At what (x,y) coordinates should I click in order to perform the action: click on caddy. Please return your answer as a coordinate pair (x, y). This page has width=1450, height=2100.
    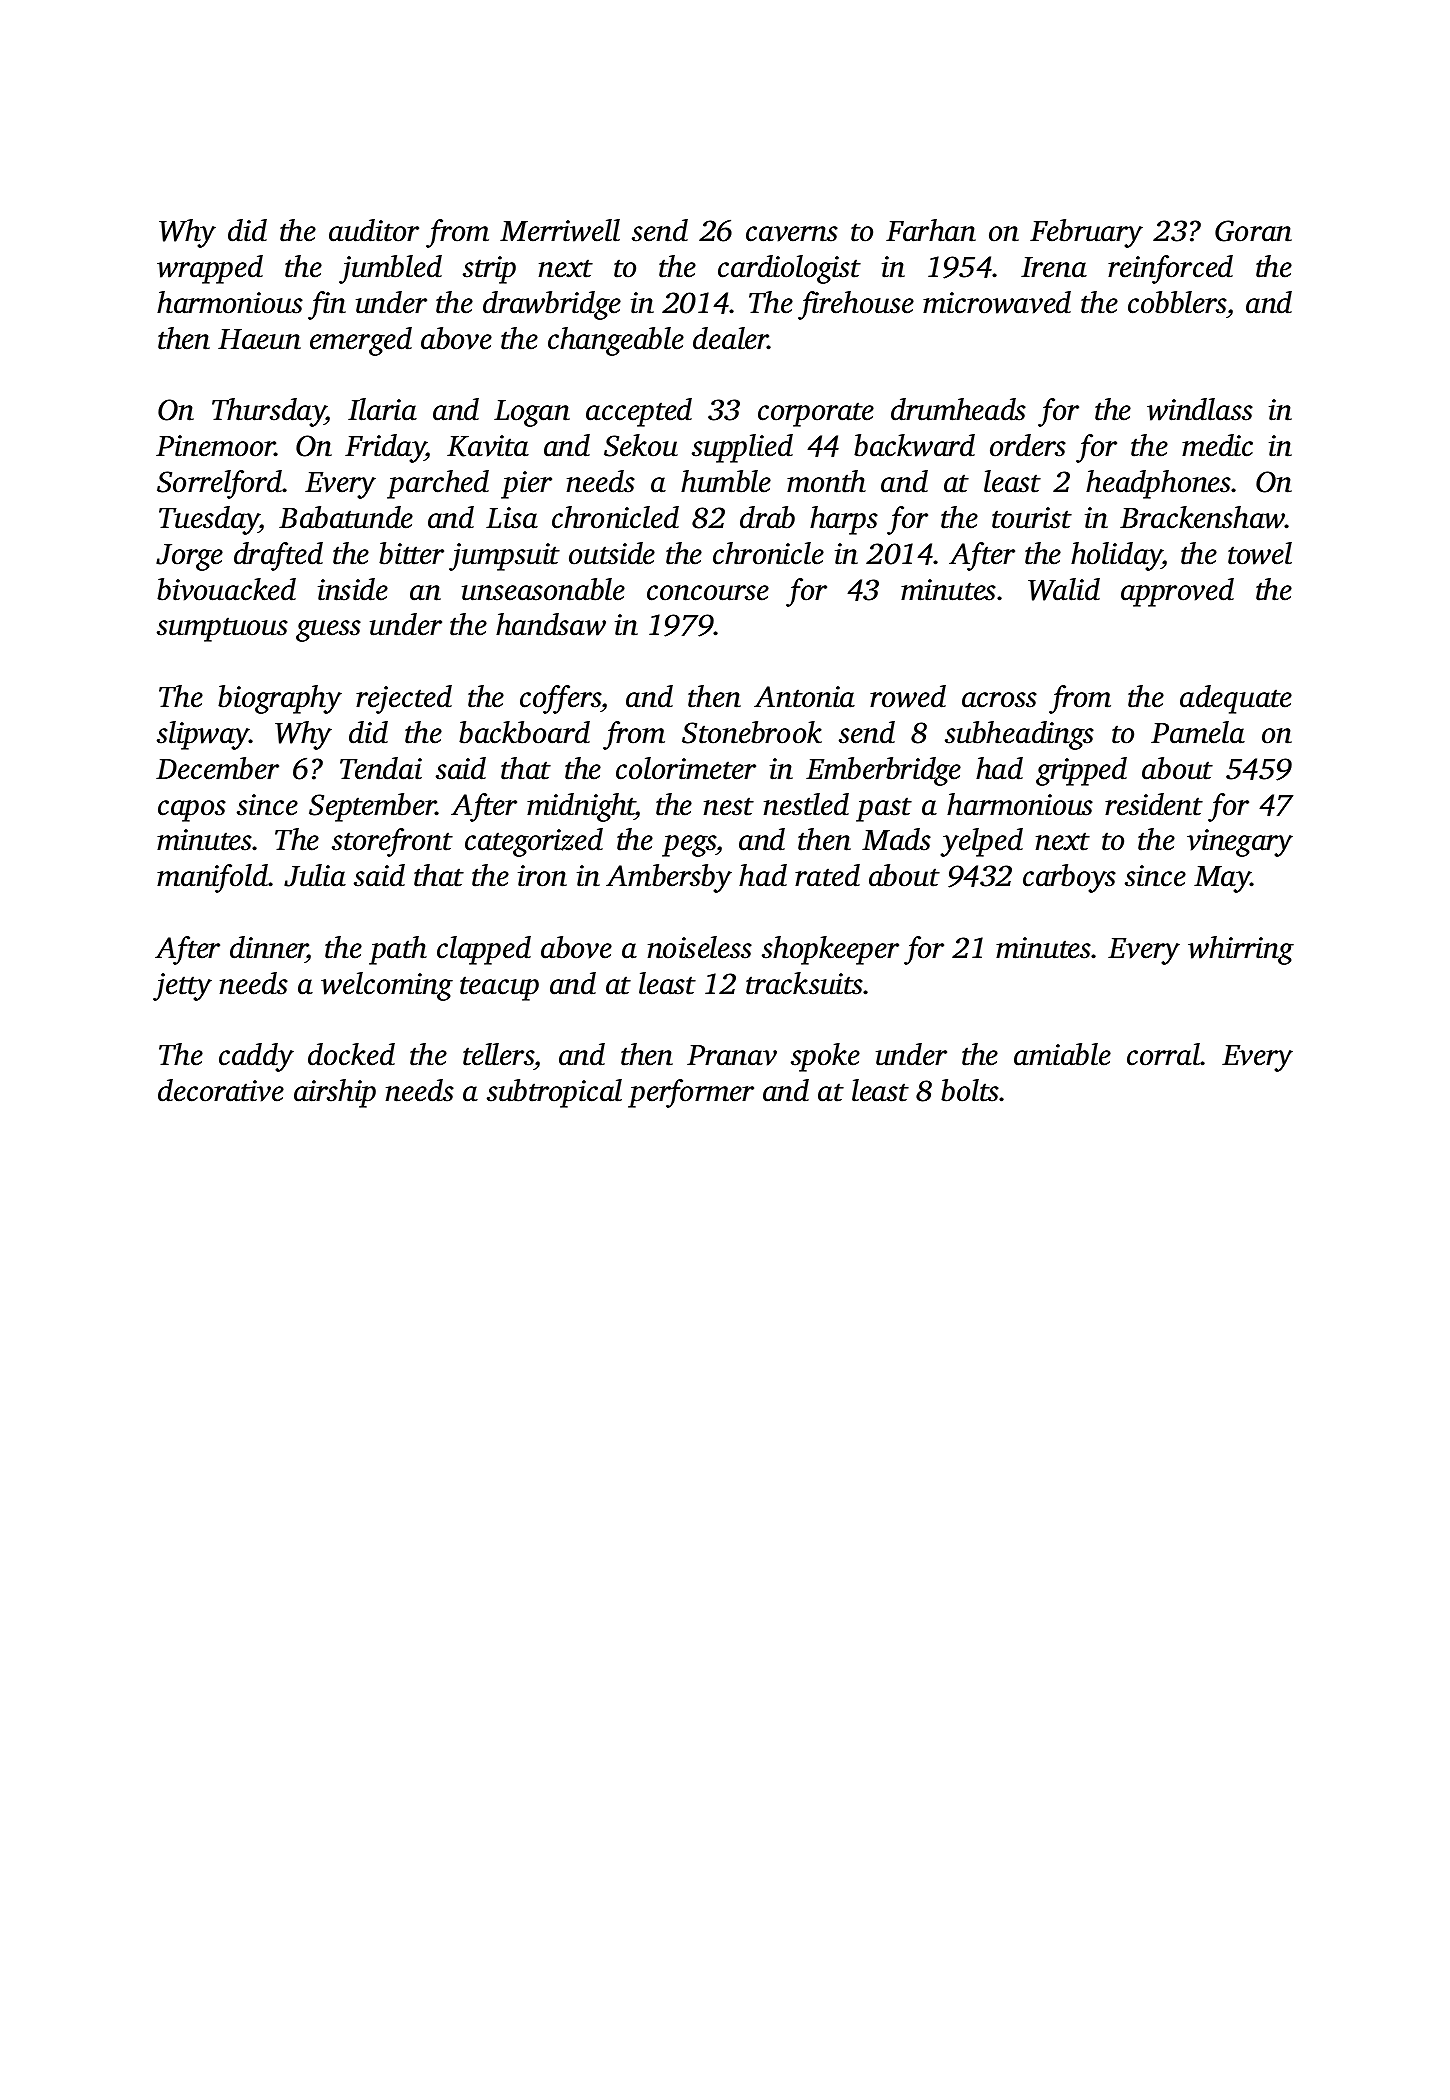
    Looking at the image, I should click on (256, 1057).
